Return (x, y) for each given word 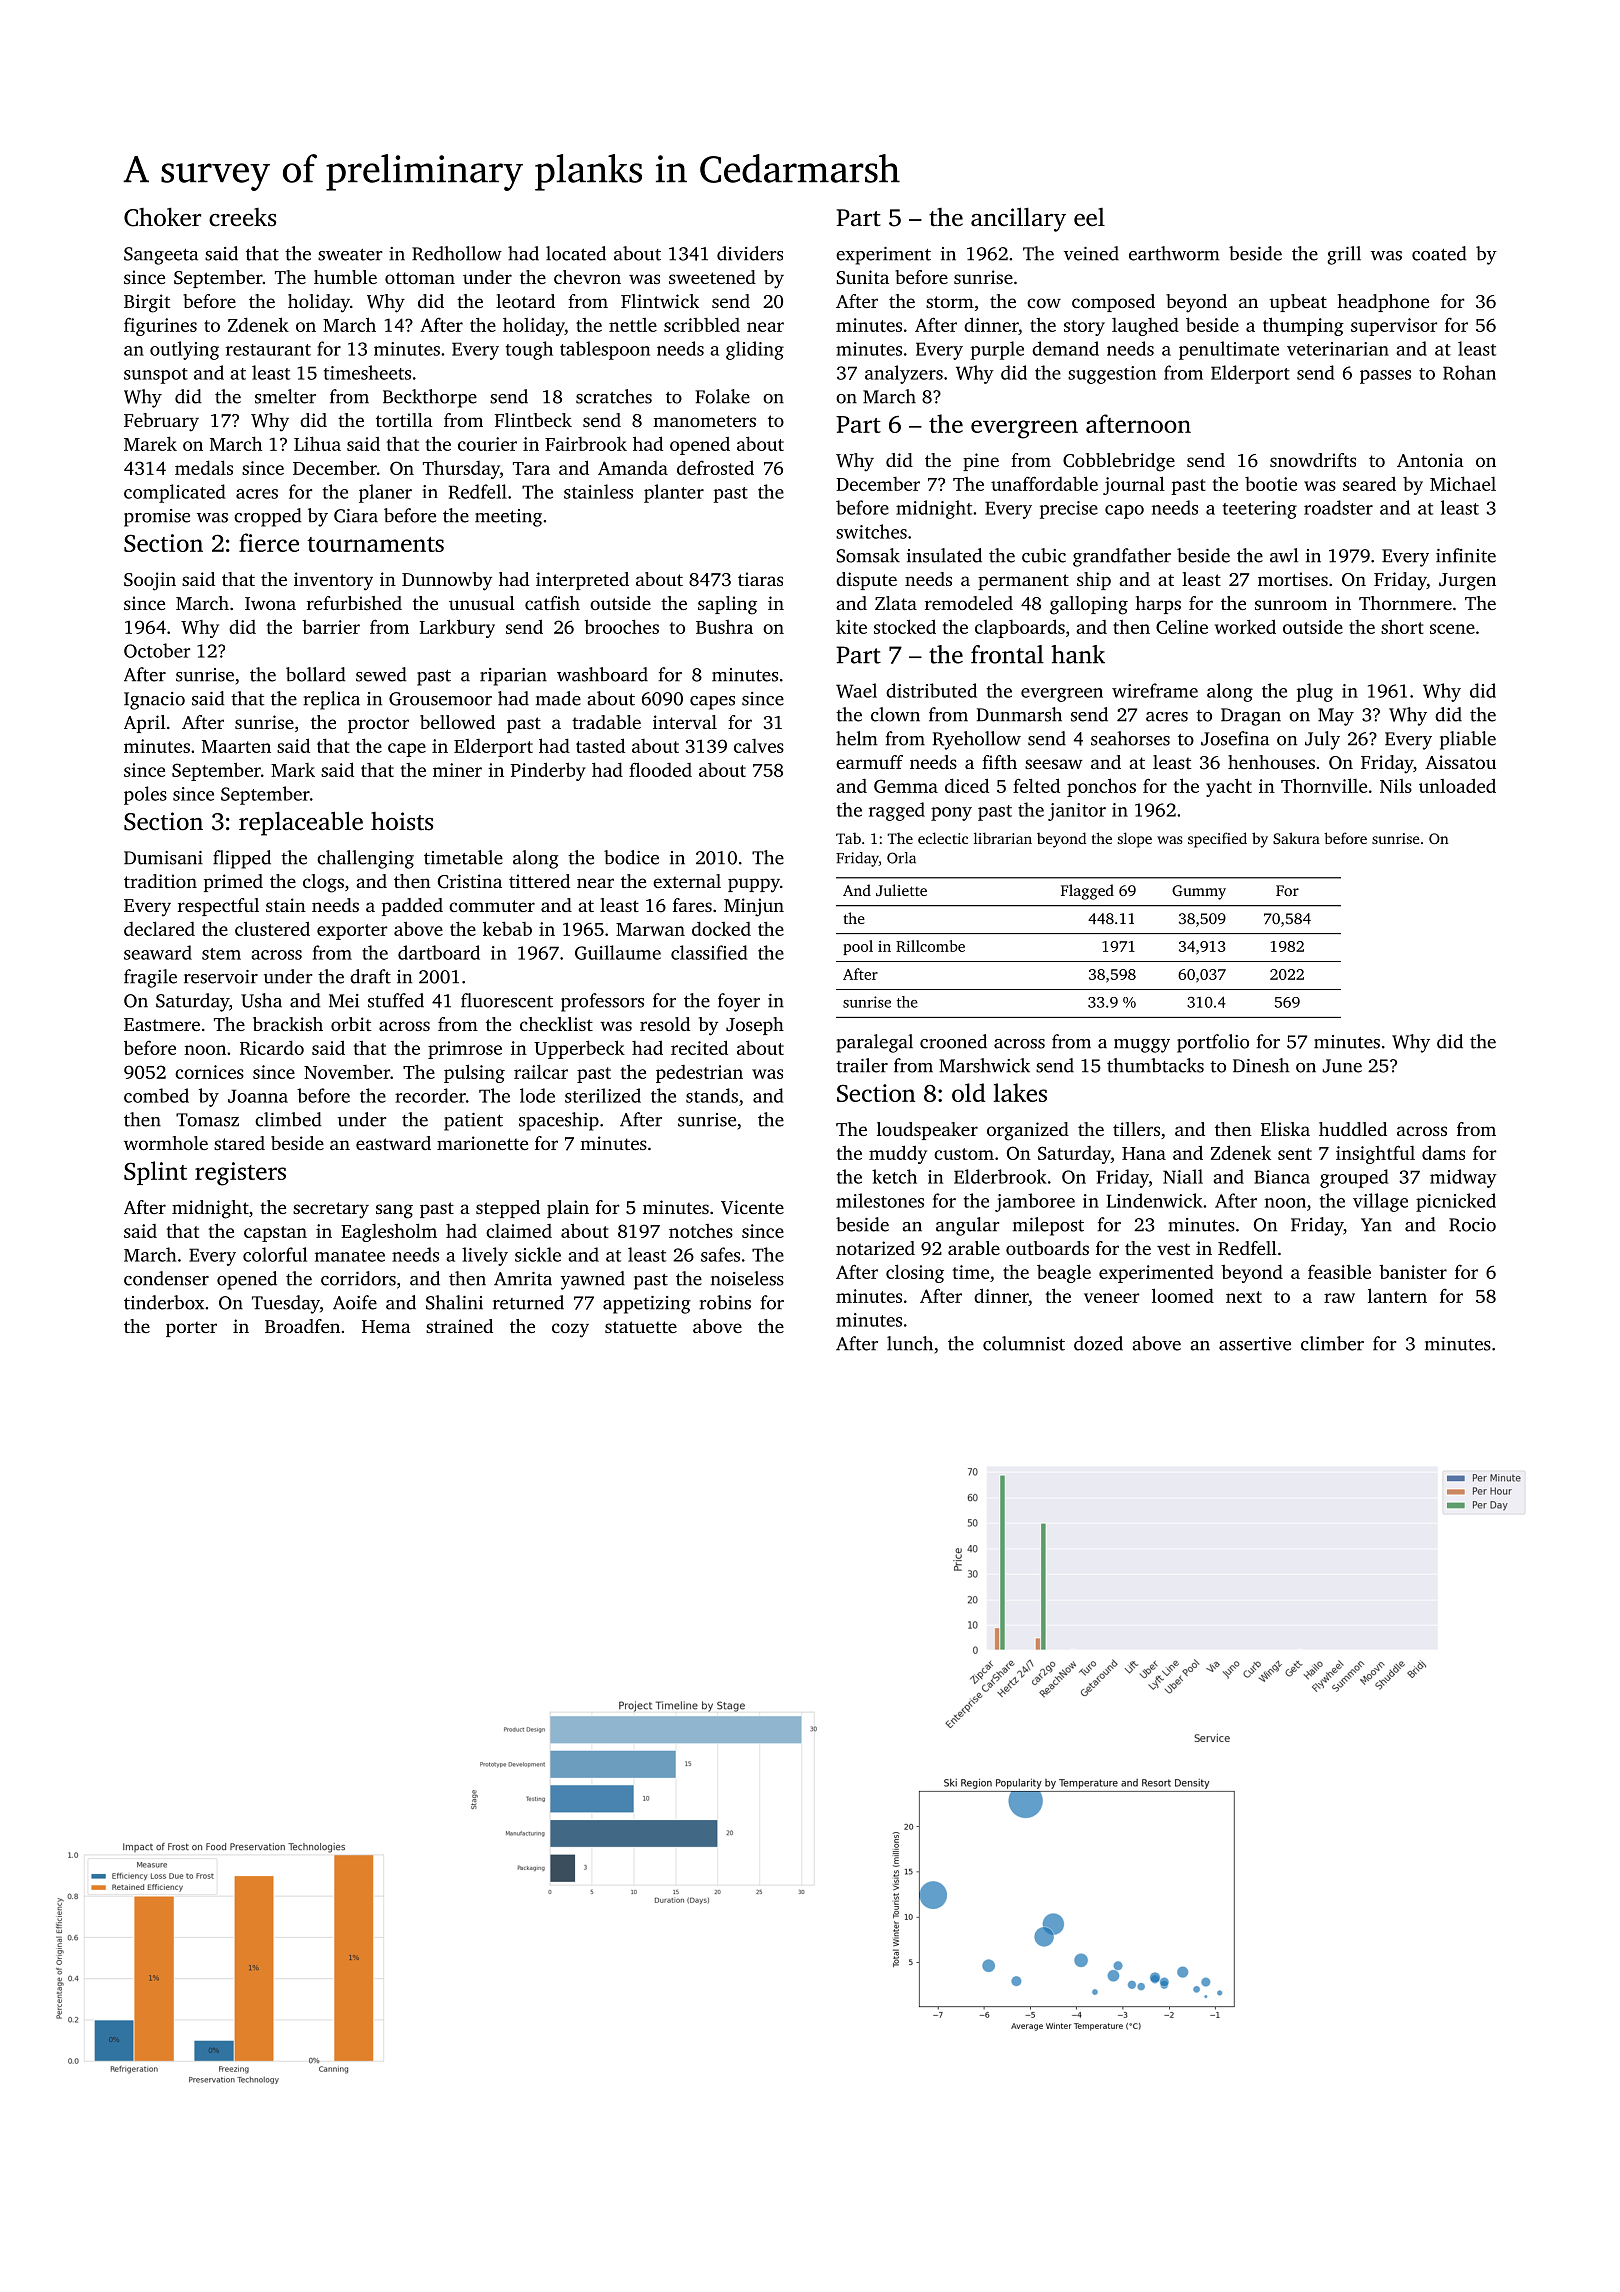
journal (1134, 485)
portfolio (1213, 1043)
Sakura (1296, 838)
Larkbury (457, 628)
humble (345, 277)
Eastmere (162, 1024)
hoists (402, 821)
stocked (905, 626)
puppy (754, 885)
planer (385, 493)
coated (1439, 253)
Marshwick (984, 1065)
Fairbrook (586, 443)
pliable (1468, 740)
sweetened (712, 277)
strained (459, 1326)
